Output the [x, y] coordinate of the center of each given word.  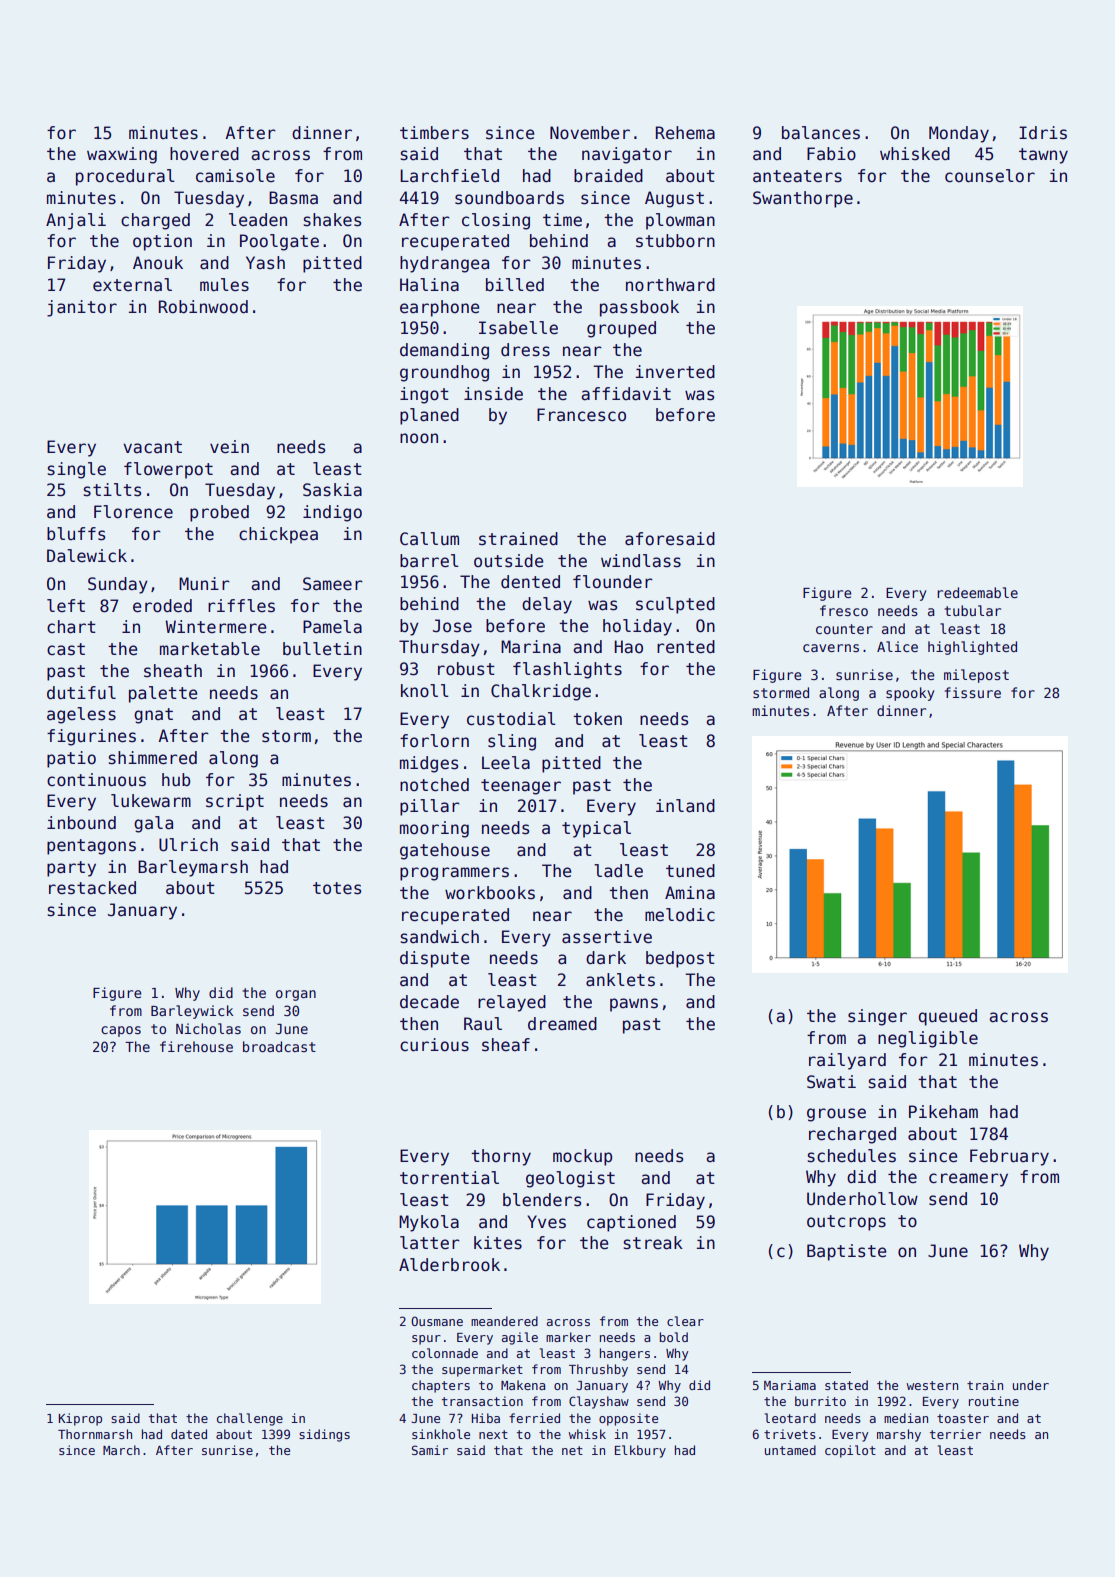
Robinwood [203, 307]
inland [685, 806]
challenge [250, 1419]
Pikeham [943, 1112]
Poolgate [279, 242]
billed [515, 285]
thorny [501, 1157]
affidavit [626, 394]
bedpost [680, 959]
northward [670, 285]
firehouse [196, 1046]
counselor [990, 176]
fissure [973, 692]
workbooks [490, 893]
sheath [173, 671]
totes [337, 888]
